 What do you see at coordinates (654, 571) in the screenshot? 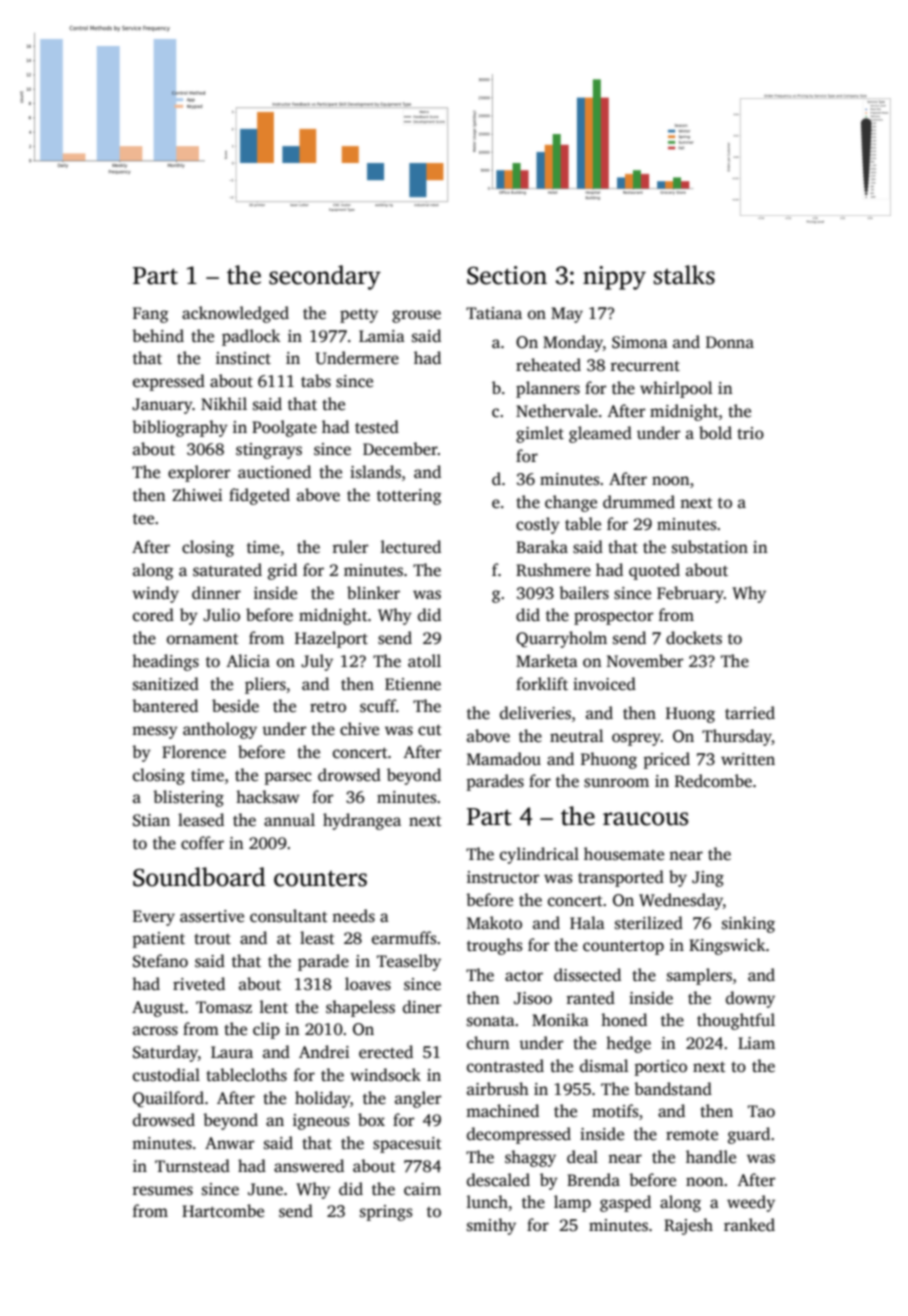
I see `quoted` at bounding box center [654, 571].
